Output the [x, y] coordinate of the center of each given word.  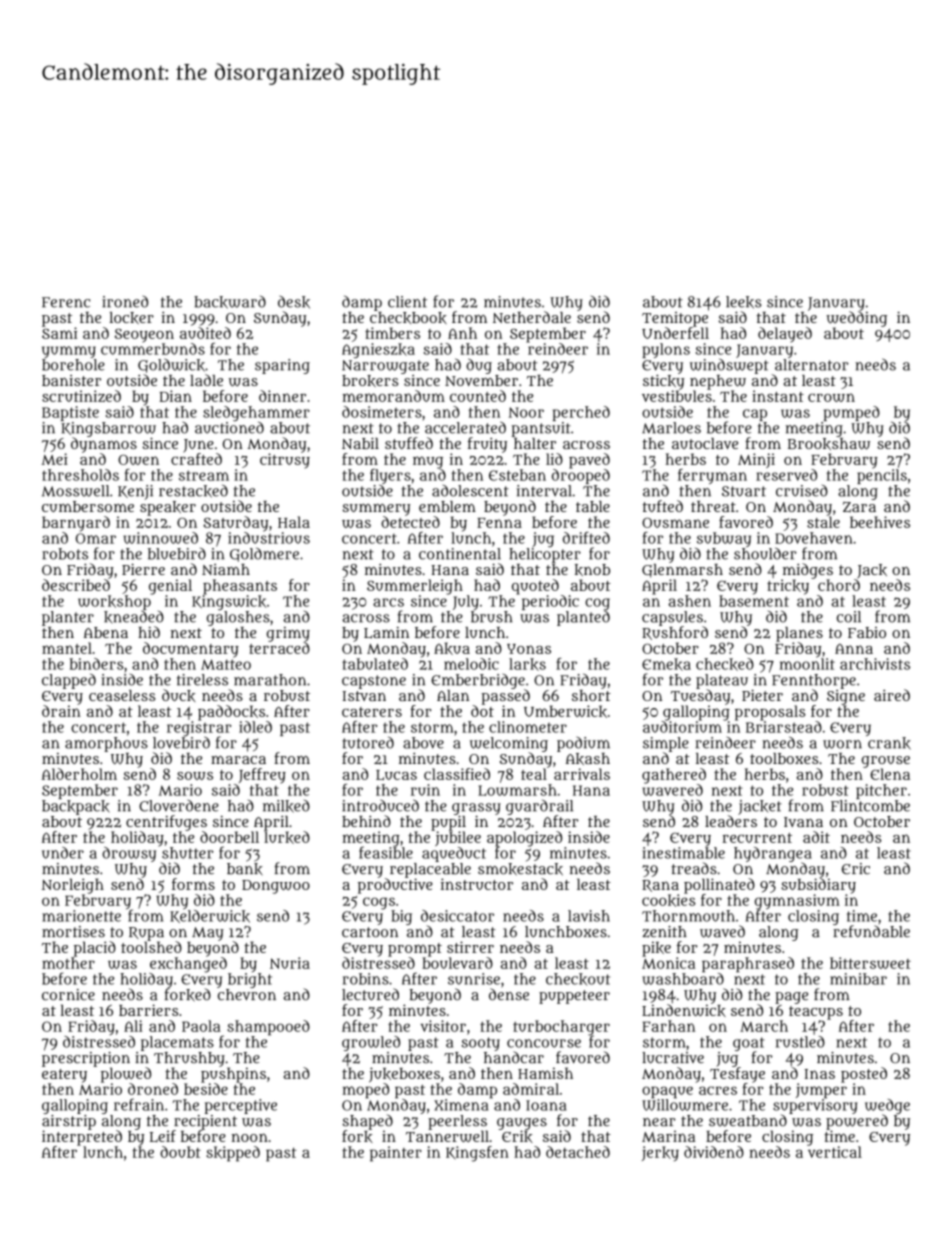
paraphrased [748, 965]
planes [799, 634]
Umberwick [565, 711]
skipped [233, 1154]
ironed [125, 302]
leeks [743, 302]
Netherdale [532, 317]
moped [366, 1091]
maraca [238, 759]
